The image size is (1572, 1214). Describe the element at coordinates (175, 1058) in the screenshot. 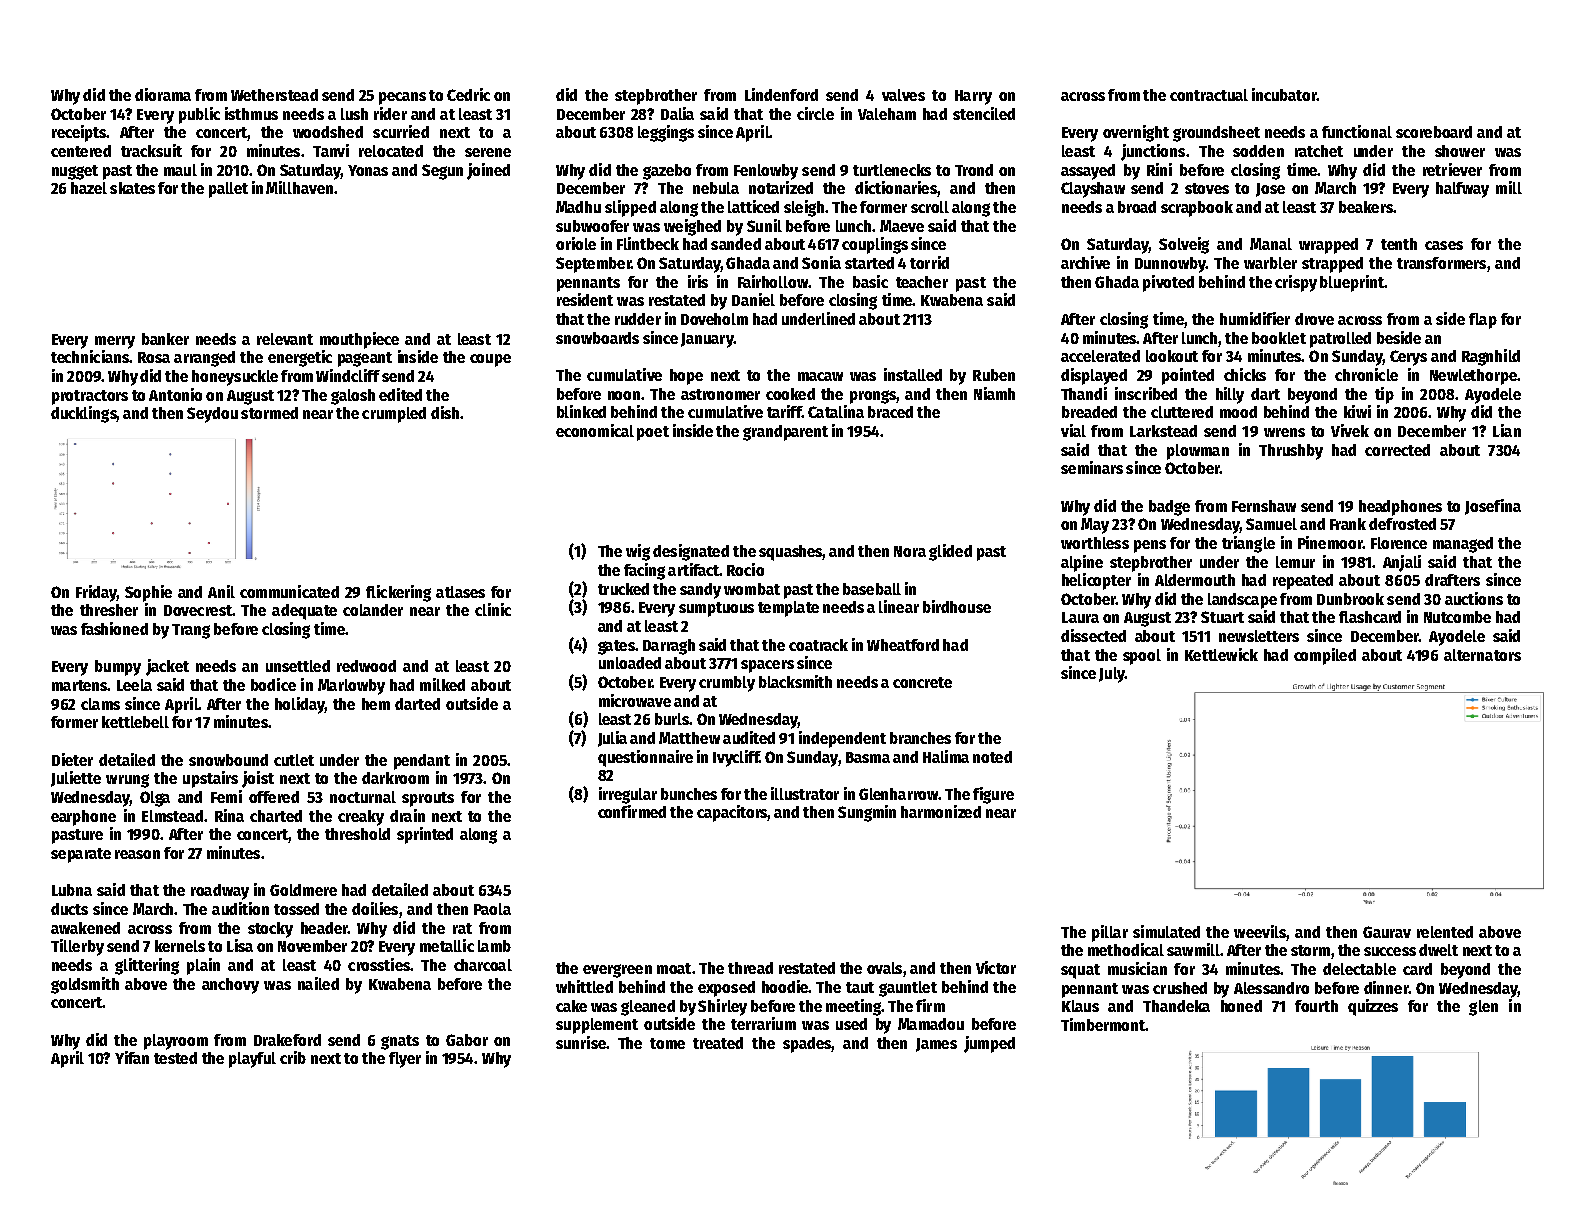

I see `tested` at that location.
